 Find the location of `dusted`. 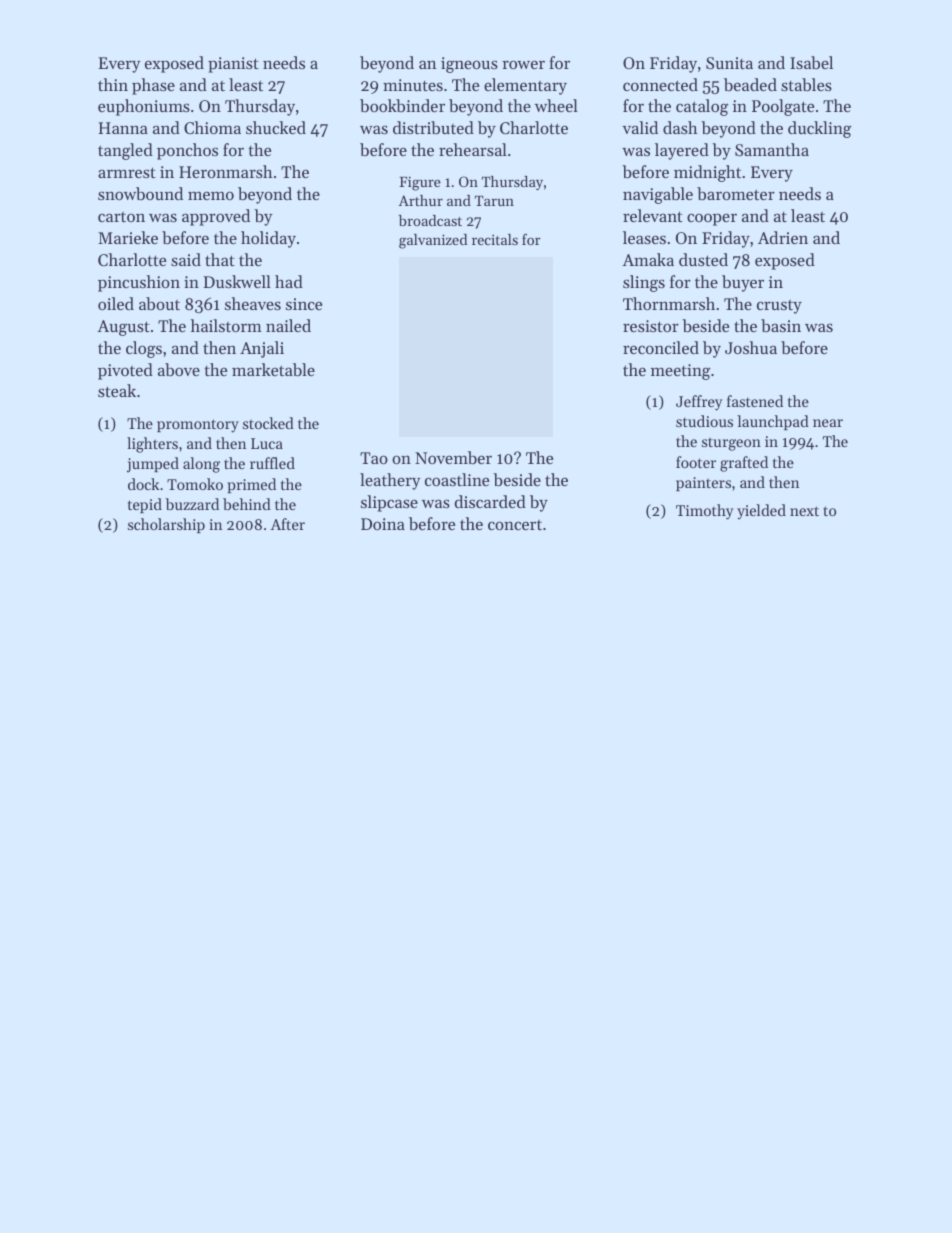

dusted is located at coordinates (703, 259).
